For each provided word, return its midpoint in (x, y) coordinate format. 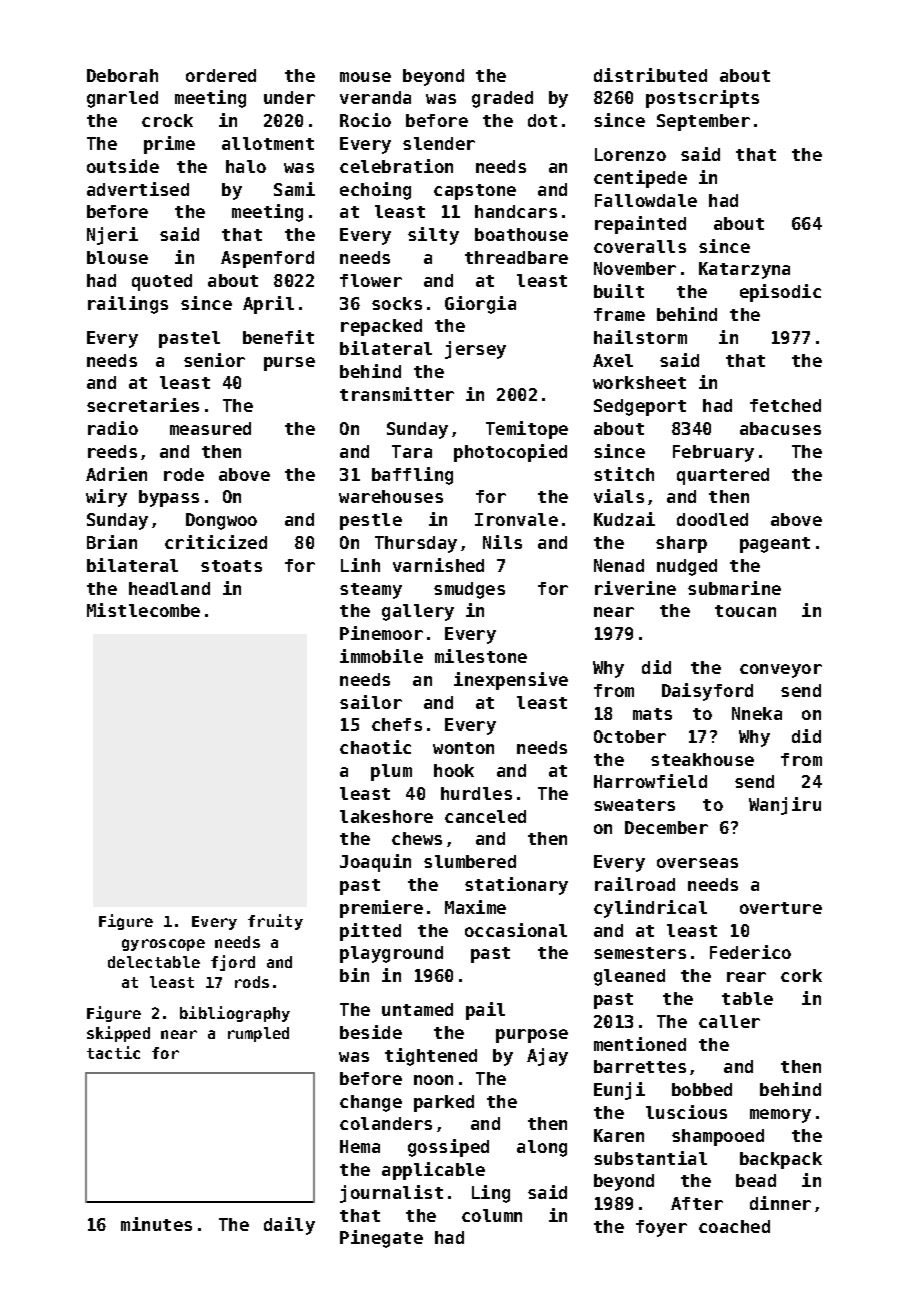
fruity (275, 922)
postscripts (702, 99)
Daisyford (707, 692)
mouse (365, 77)
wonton (463, 748)
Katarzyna (744, 270)
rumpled (258, 1034)
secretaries (143, 405)
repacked (381, 327)
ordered (221, 75)
